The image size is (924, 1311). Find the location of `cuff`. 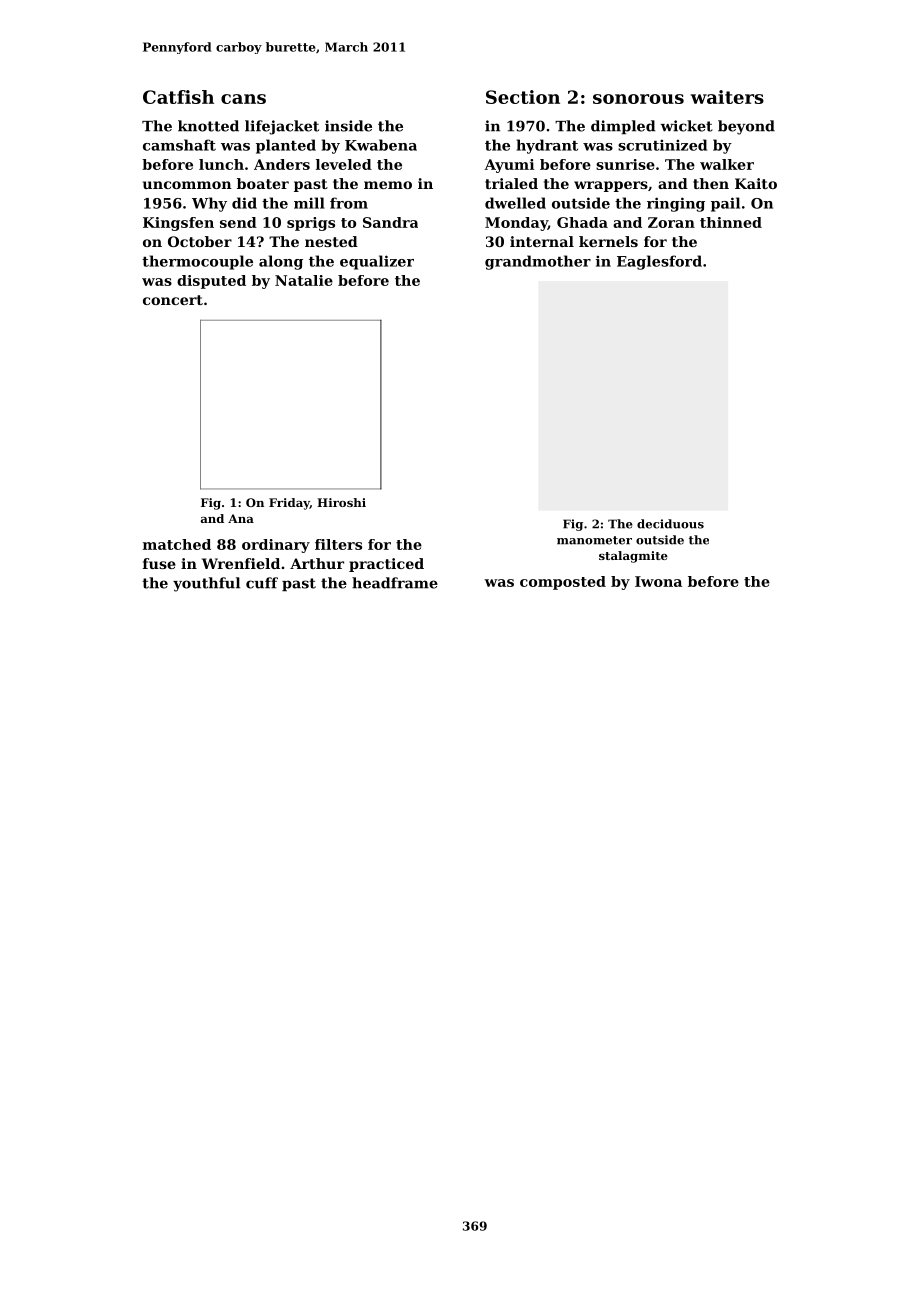

cuff is located at coordinates (262, 583).
